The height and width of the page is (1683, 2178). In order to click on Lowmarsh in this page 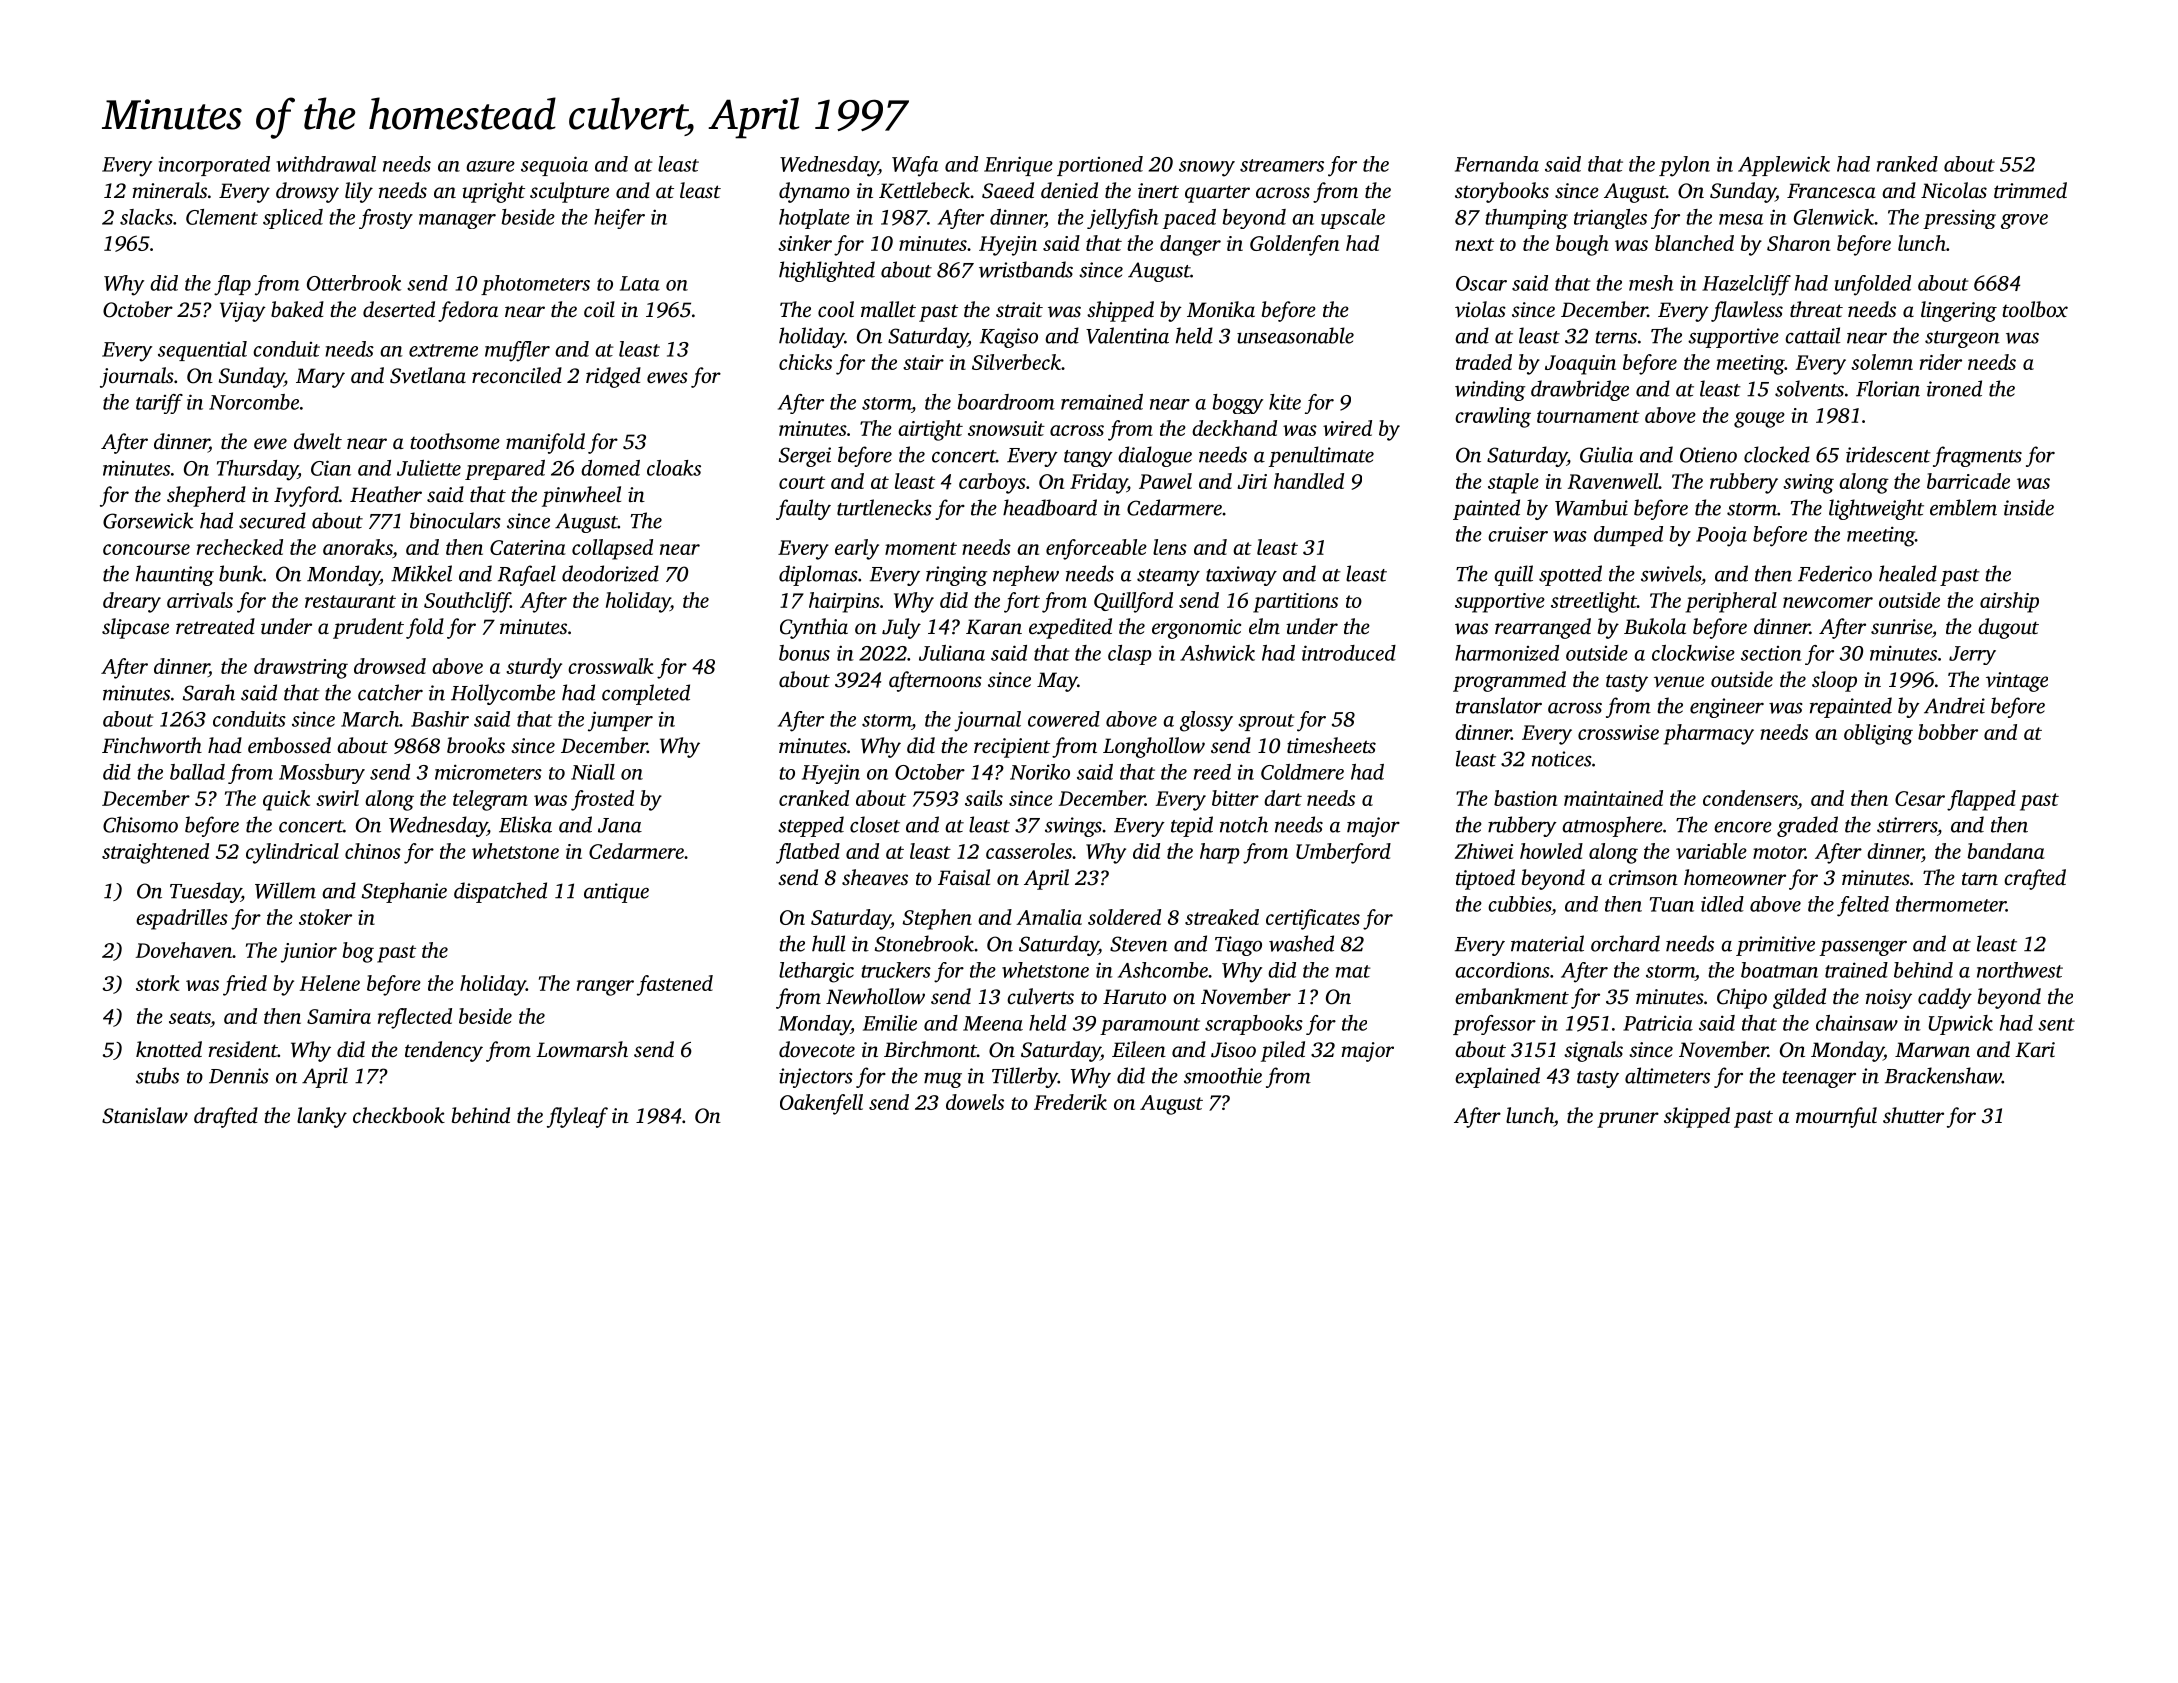, I will do `click(582, 1049)`.
